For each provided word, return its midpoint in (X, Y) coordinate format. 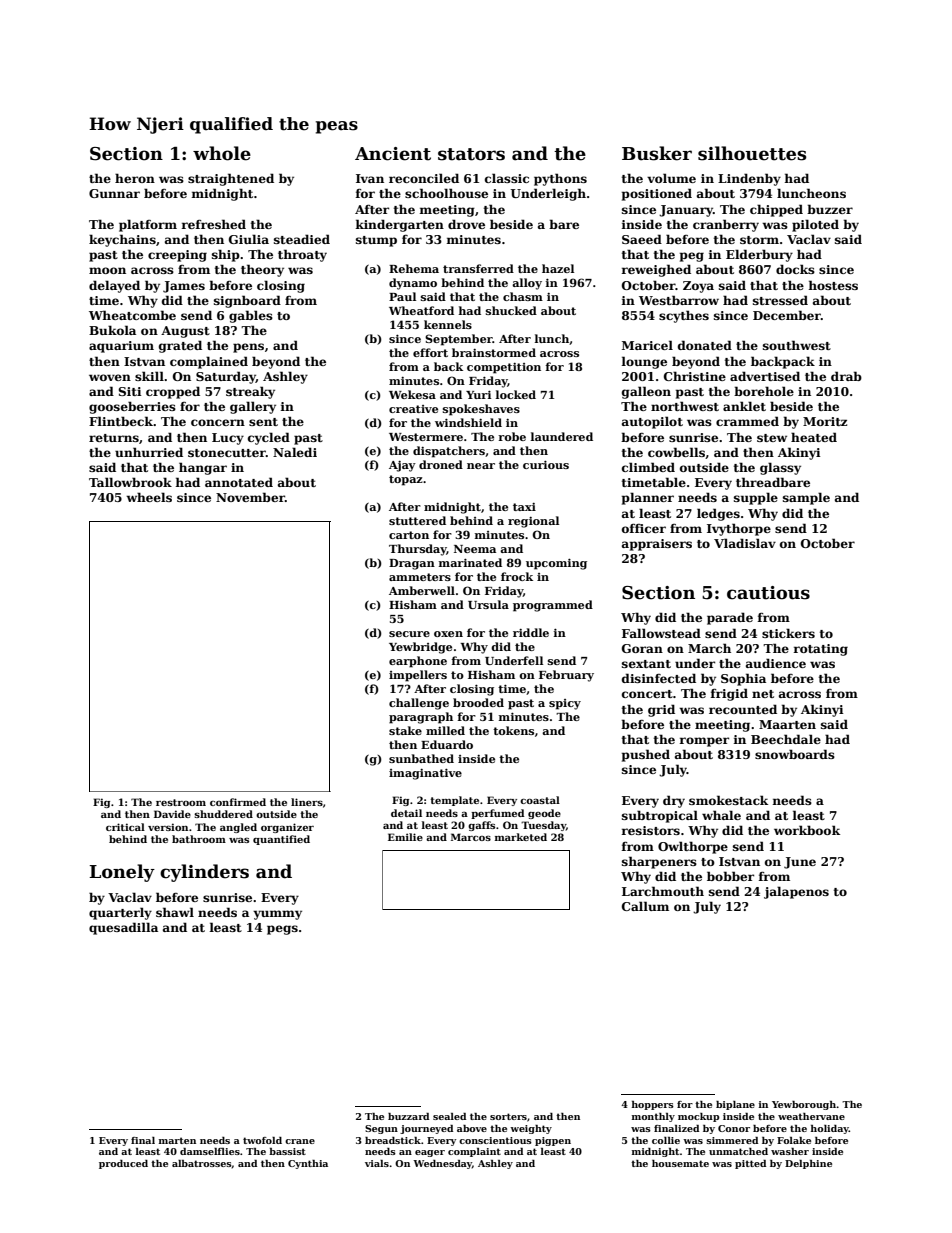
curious (546, 464)
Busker (657, 153)
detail (406, 813)
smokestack (728, 800)
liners (307, 802)
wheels (149, 497)
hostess (833, 285)
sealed (449, 1116)
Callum (645, 906)
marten (177, 1140)
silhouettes (752, 153)
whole (222, 153)
